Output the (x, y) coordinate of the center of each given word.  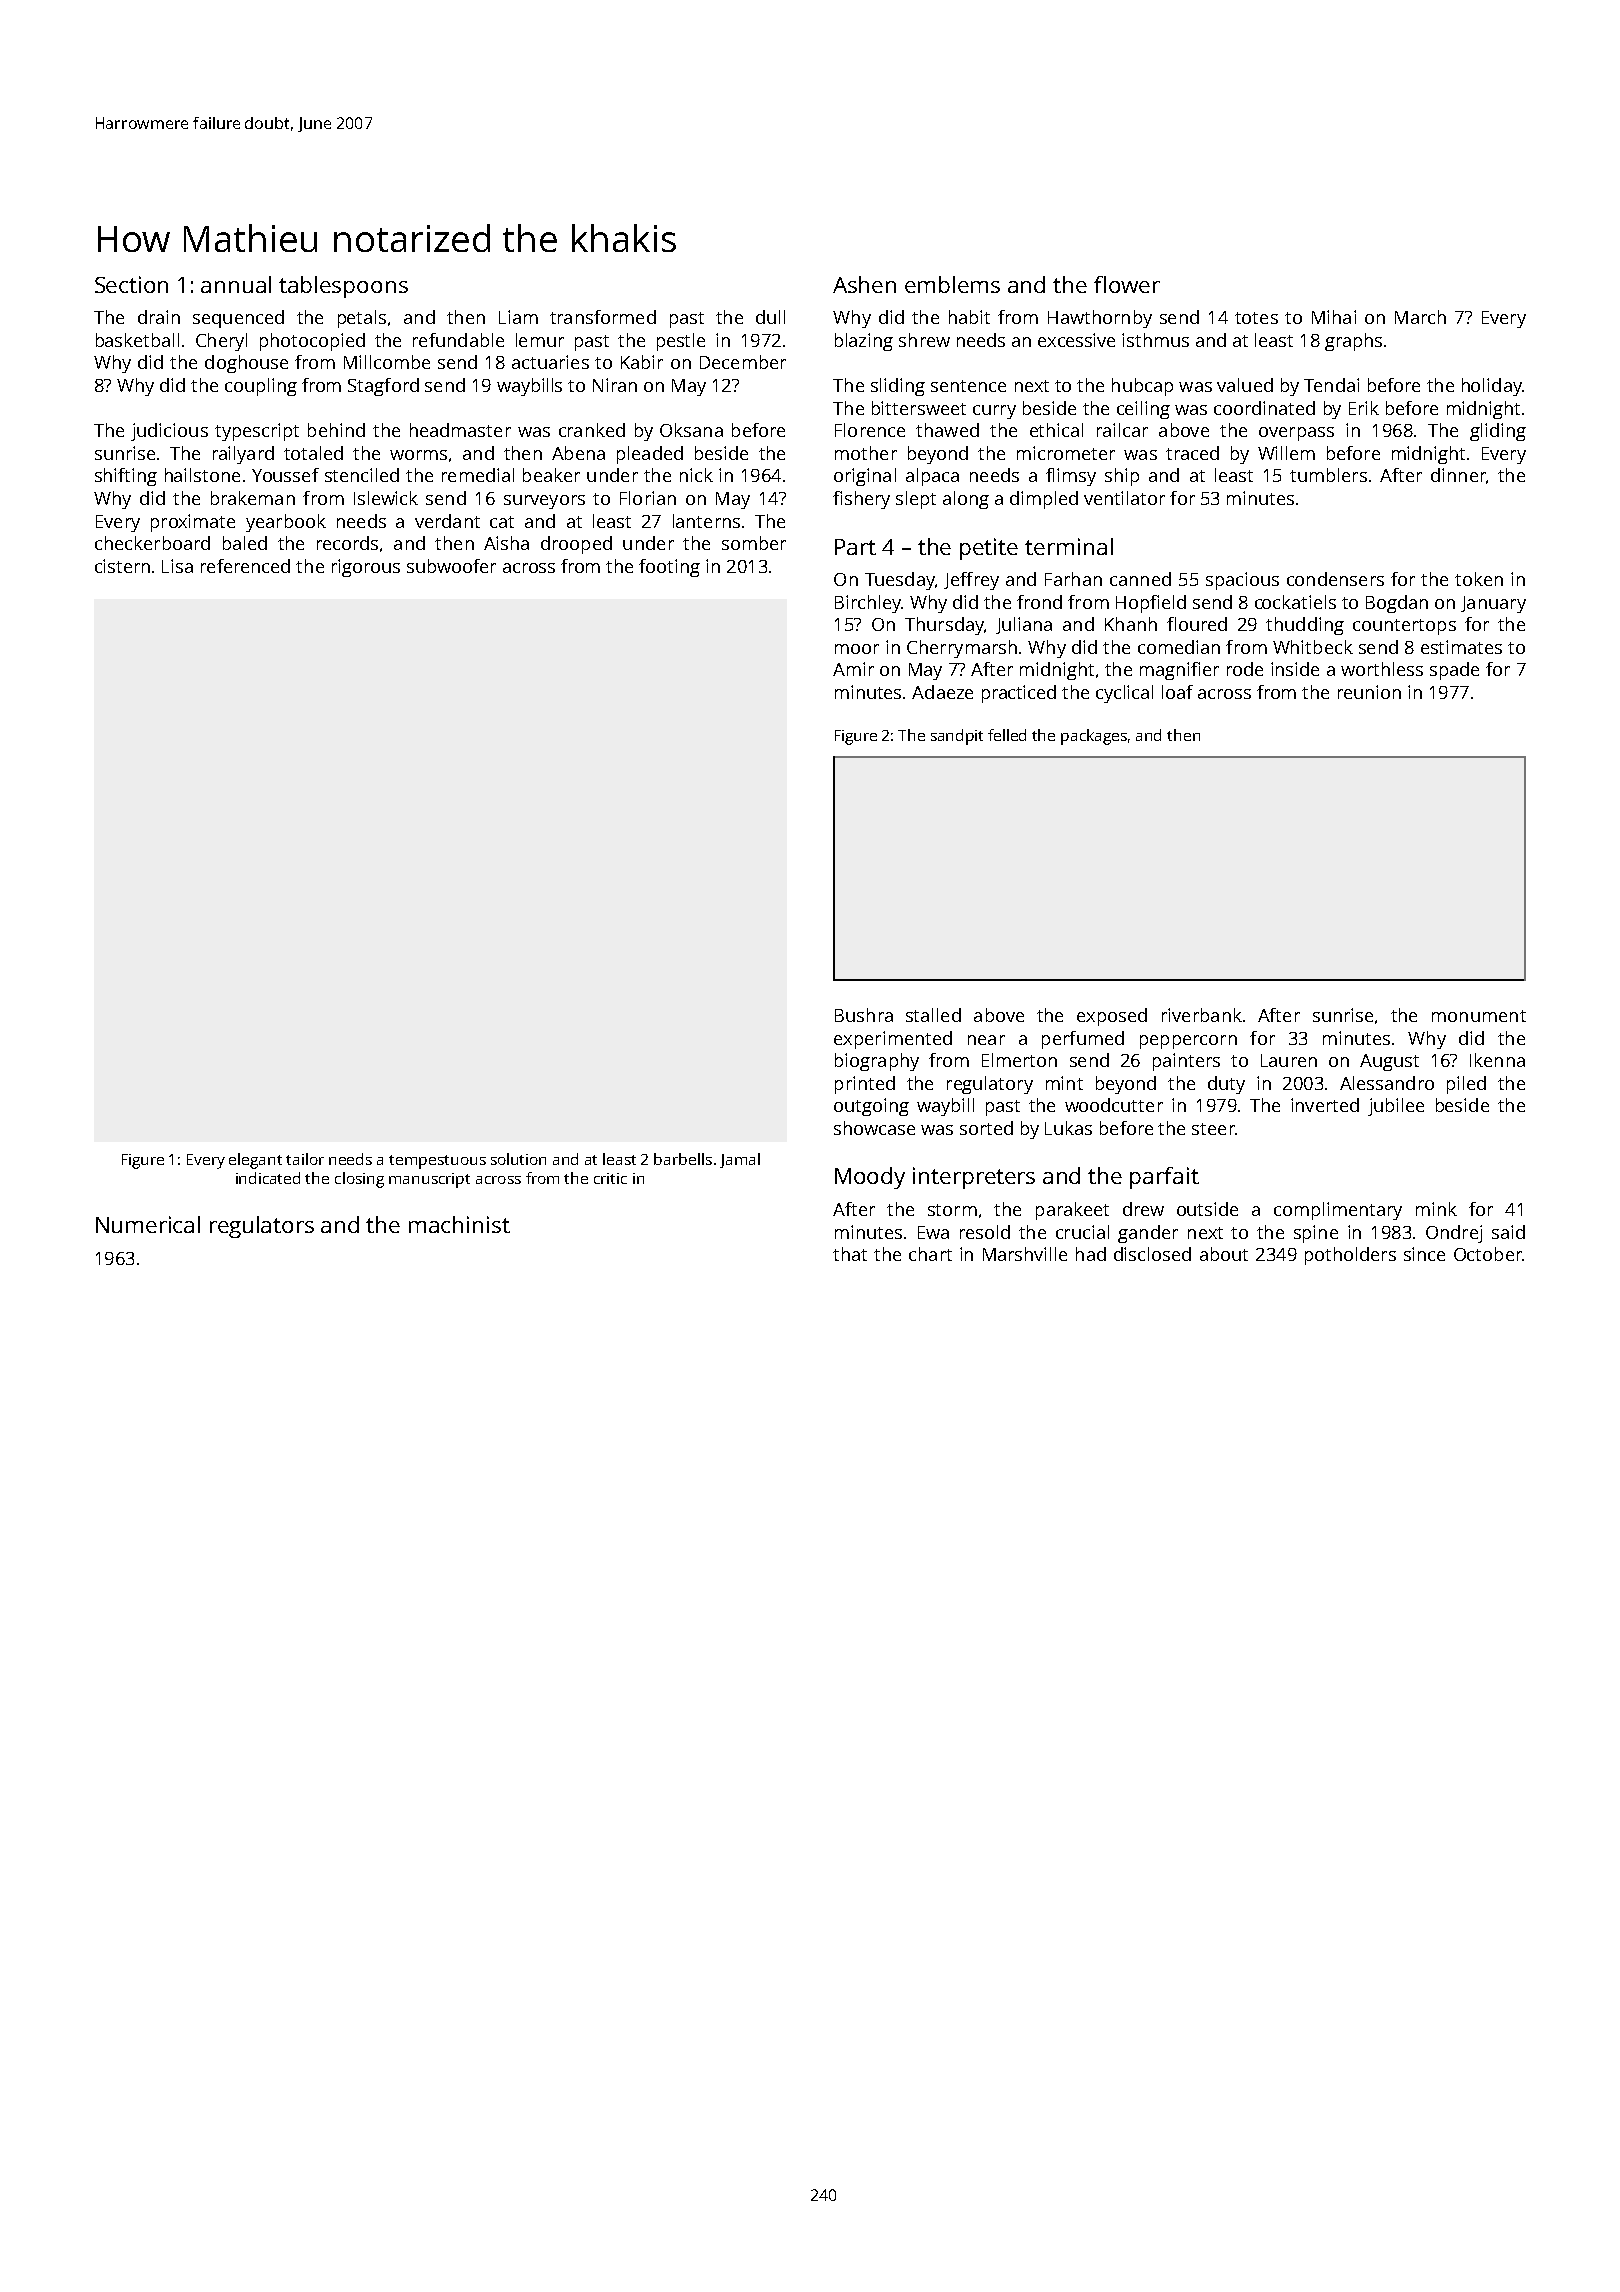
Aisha (506, 543)
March (1420, 317)
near (986, 1040)
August (1389, 1062)
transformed (603, 317)
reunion (1369, 692)
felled (1007, 735)
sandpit (957, 737)
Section (131, 284)
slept (916, 500)
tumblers (1328, 475)
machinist (459, 1224)
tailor (305, 1159)
